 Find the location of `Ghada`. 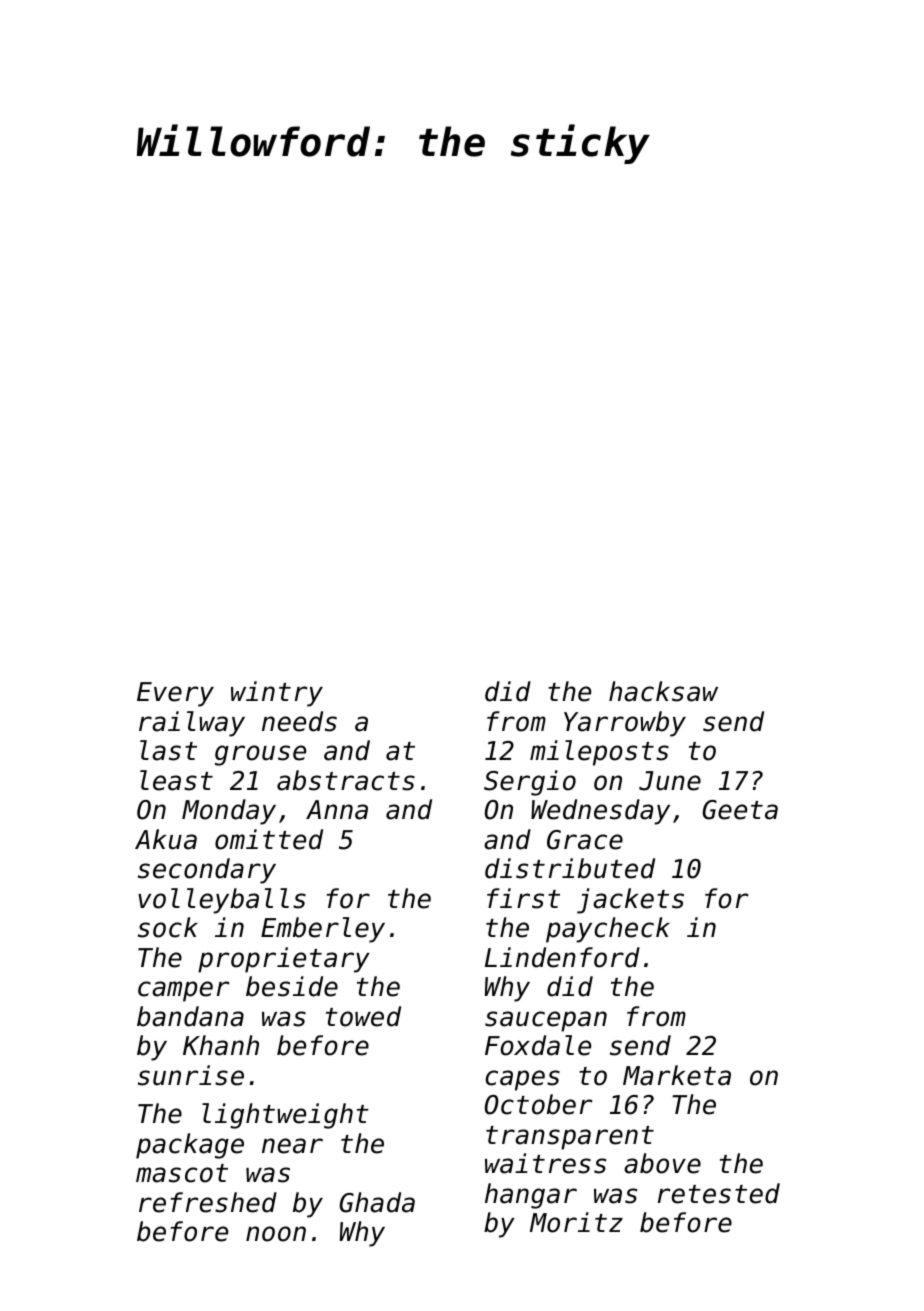

Ghada is located at coordinates (377, 1202).
